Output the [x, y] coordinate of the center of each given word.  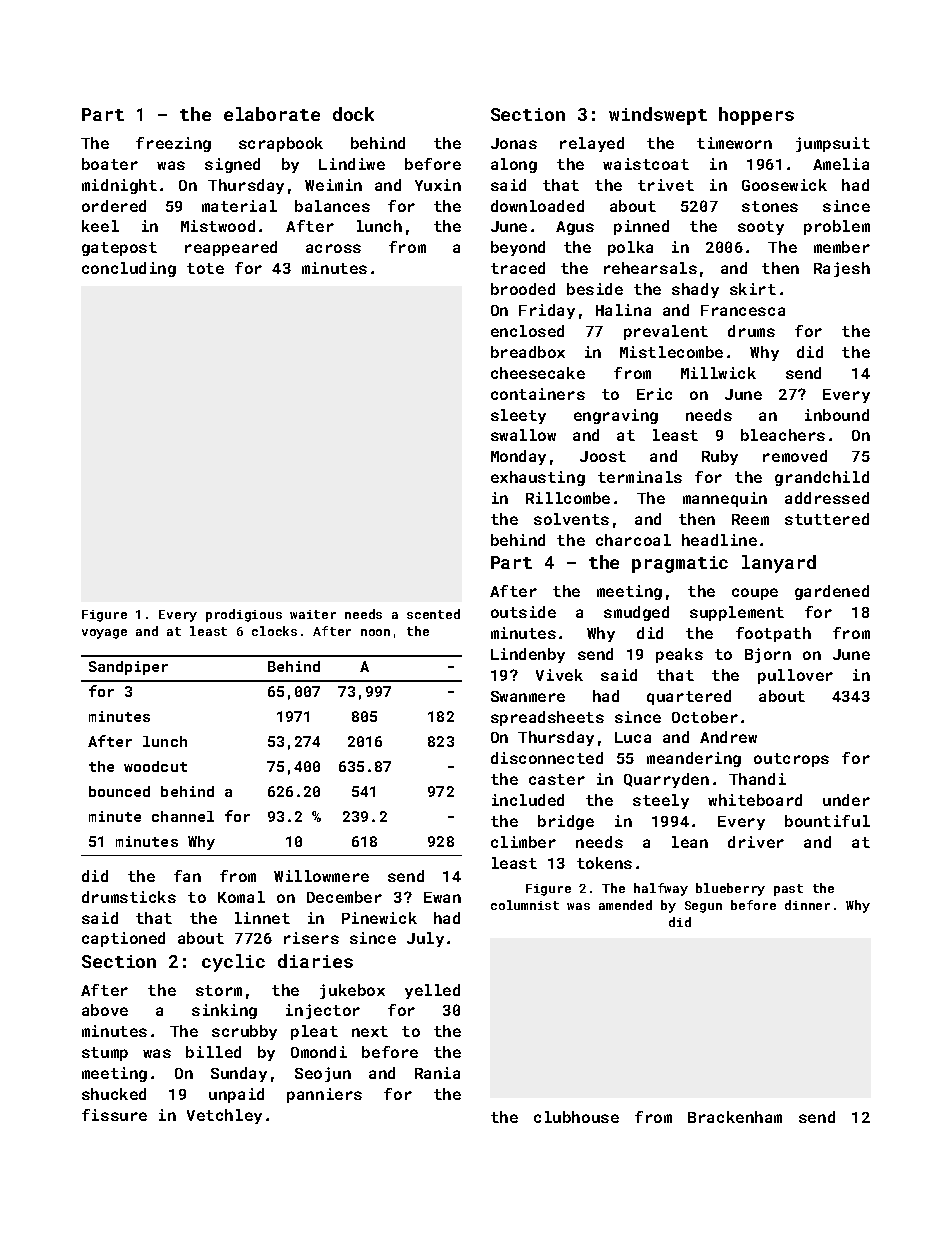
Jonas [514, 143]
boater [110, 164]
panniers [324, 1095]
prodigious [244, 615]
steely [661, 801]
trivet [666, 185]
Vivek [559, 675]
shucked [114, 1094]
